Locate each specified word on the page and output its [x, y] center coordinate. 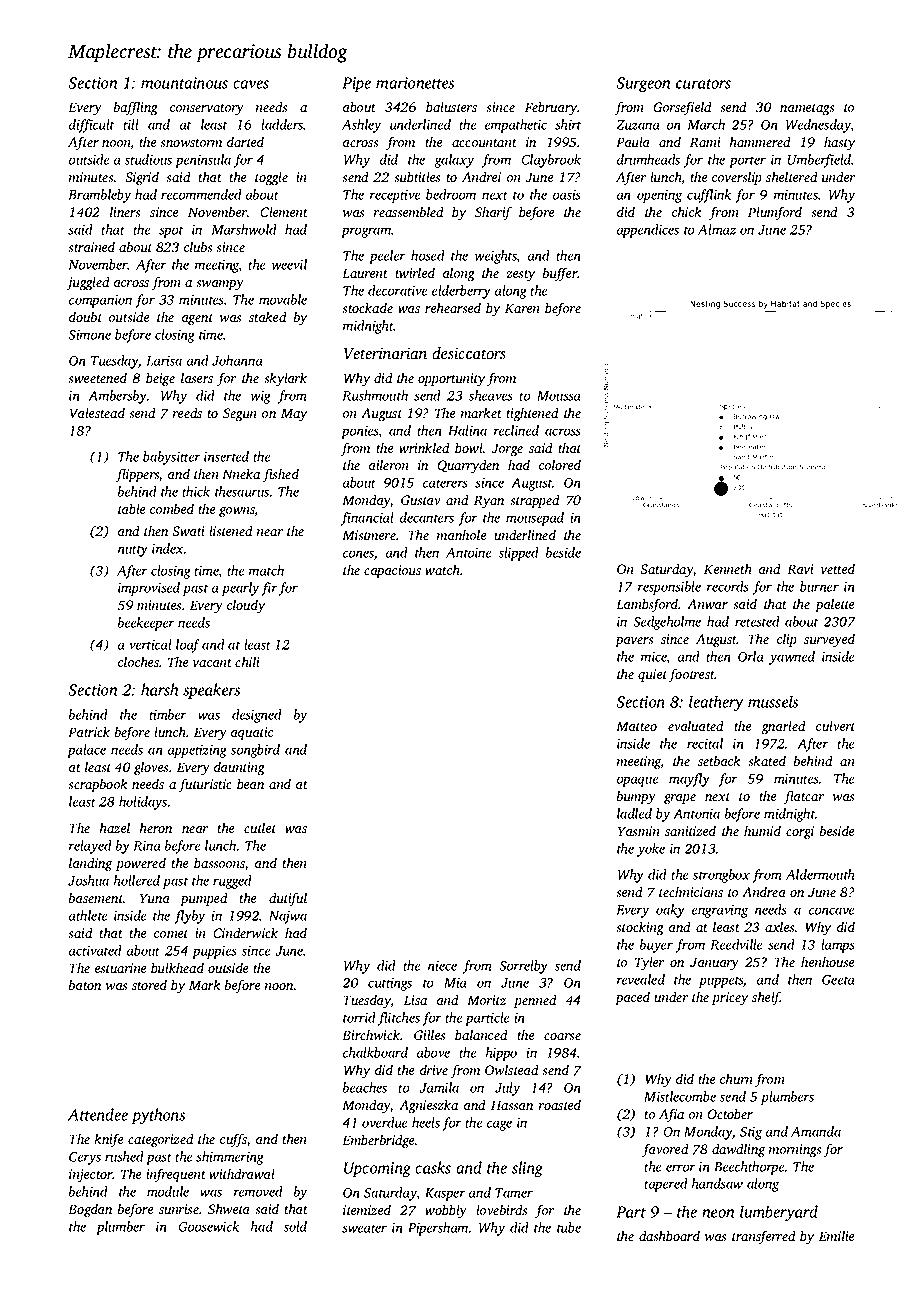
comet [171, 934]
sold [295, 1226]
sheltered [792, 176]
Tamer [514, 1193]
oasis [567, 195]
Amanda [816, 1131]
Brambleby [99, 196]
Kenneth [728, 569]
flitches [399, 1019]
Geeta [838, 980]
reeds [187, 412]
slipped [519, 554]
